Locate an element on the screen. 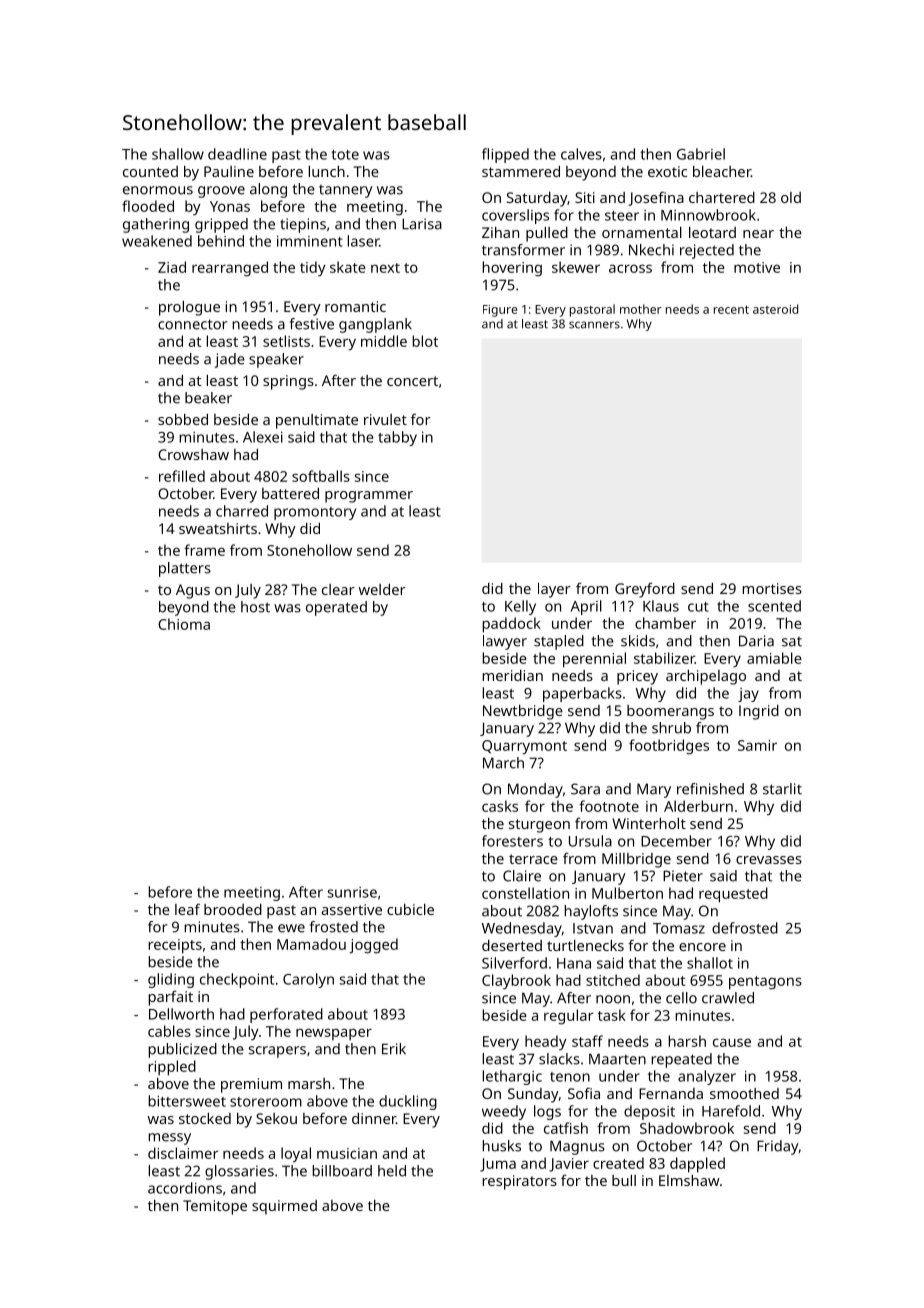 Image resolution: width=924 pixels, height=1308 pixels. deserted is located at coordinates (512, 945).
